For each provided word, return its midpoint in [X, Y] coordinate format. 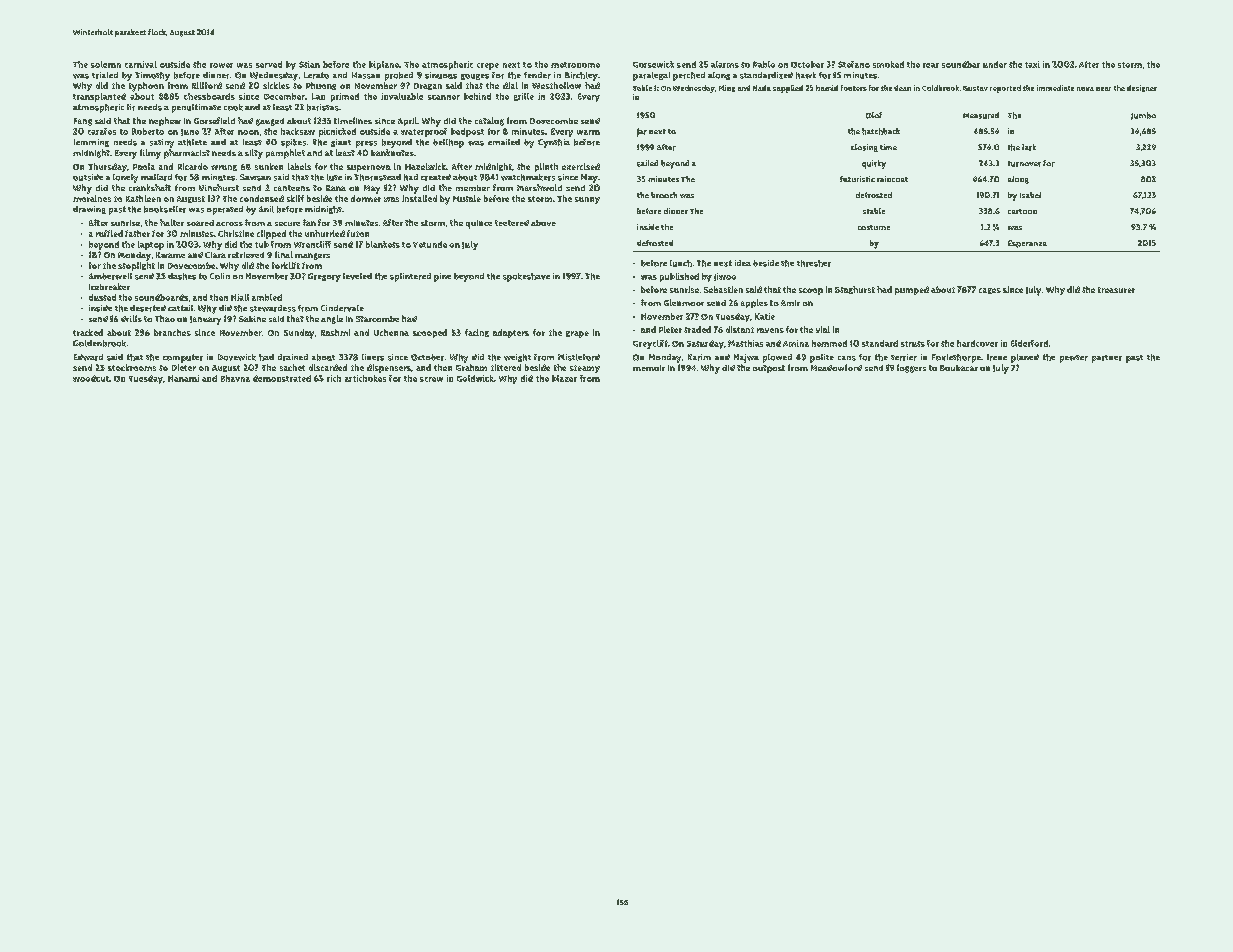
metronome [575, 65]
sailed [647, 163]
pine [442, 277]
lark [1029, 147]
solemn [106, 64]
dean [902, 88]
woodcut [91, 378]
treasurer [1116, 290]
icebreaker [109, 286]
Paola [144, 166]
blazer [564, 378]
